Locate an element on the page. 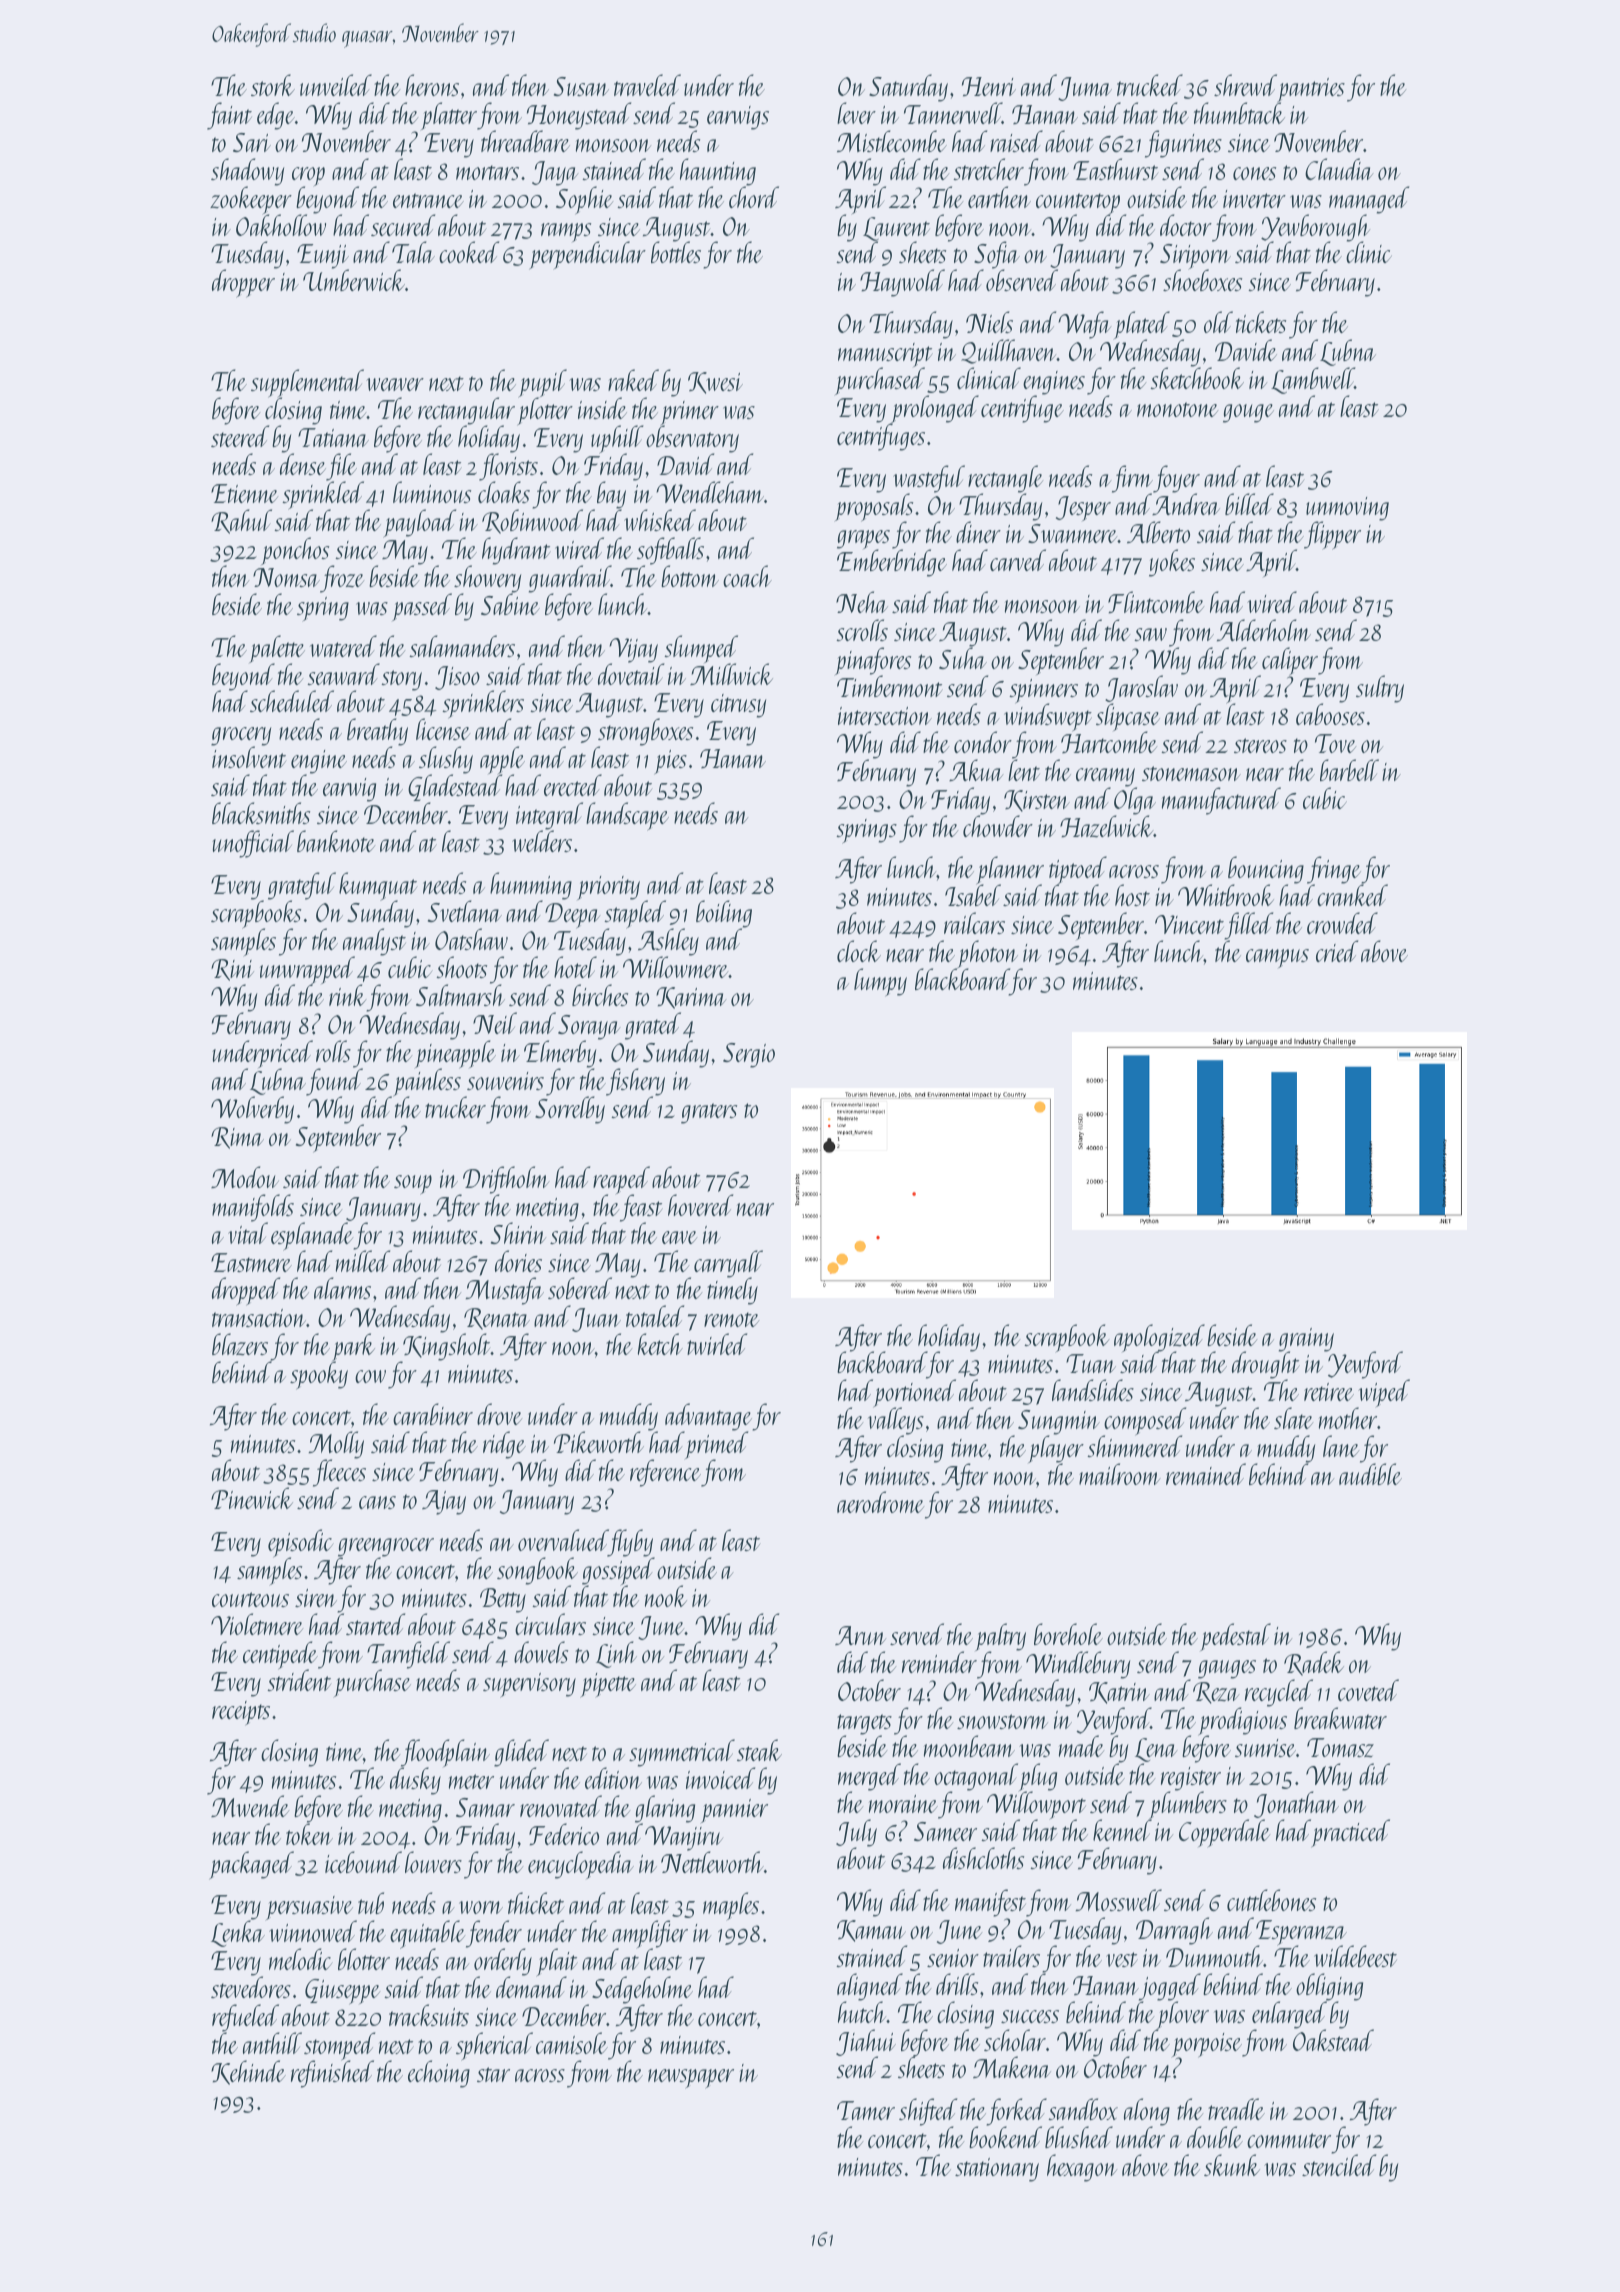  vest is located at coordinates (1122, 1959).
